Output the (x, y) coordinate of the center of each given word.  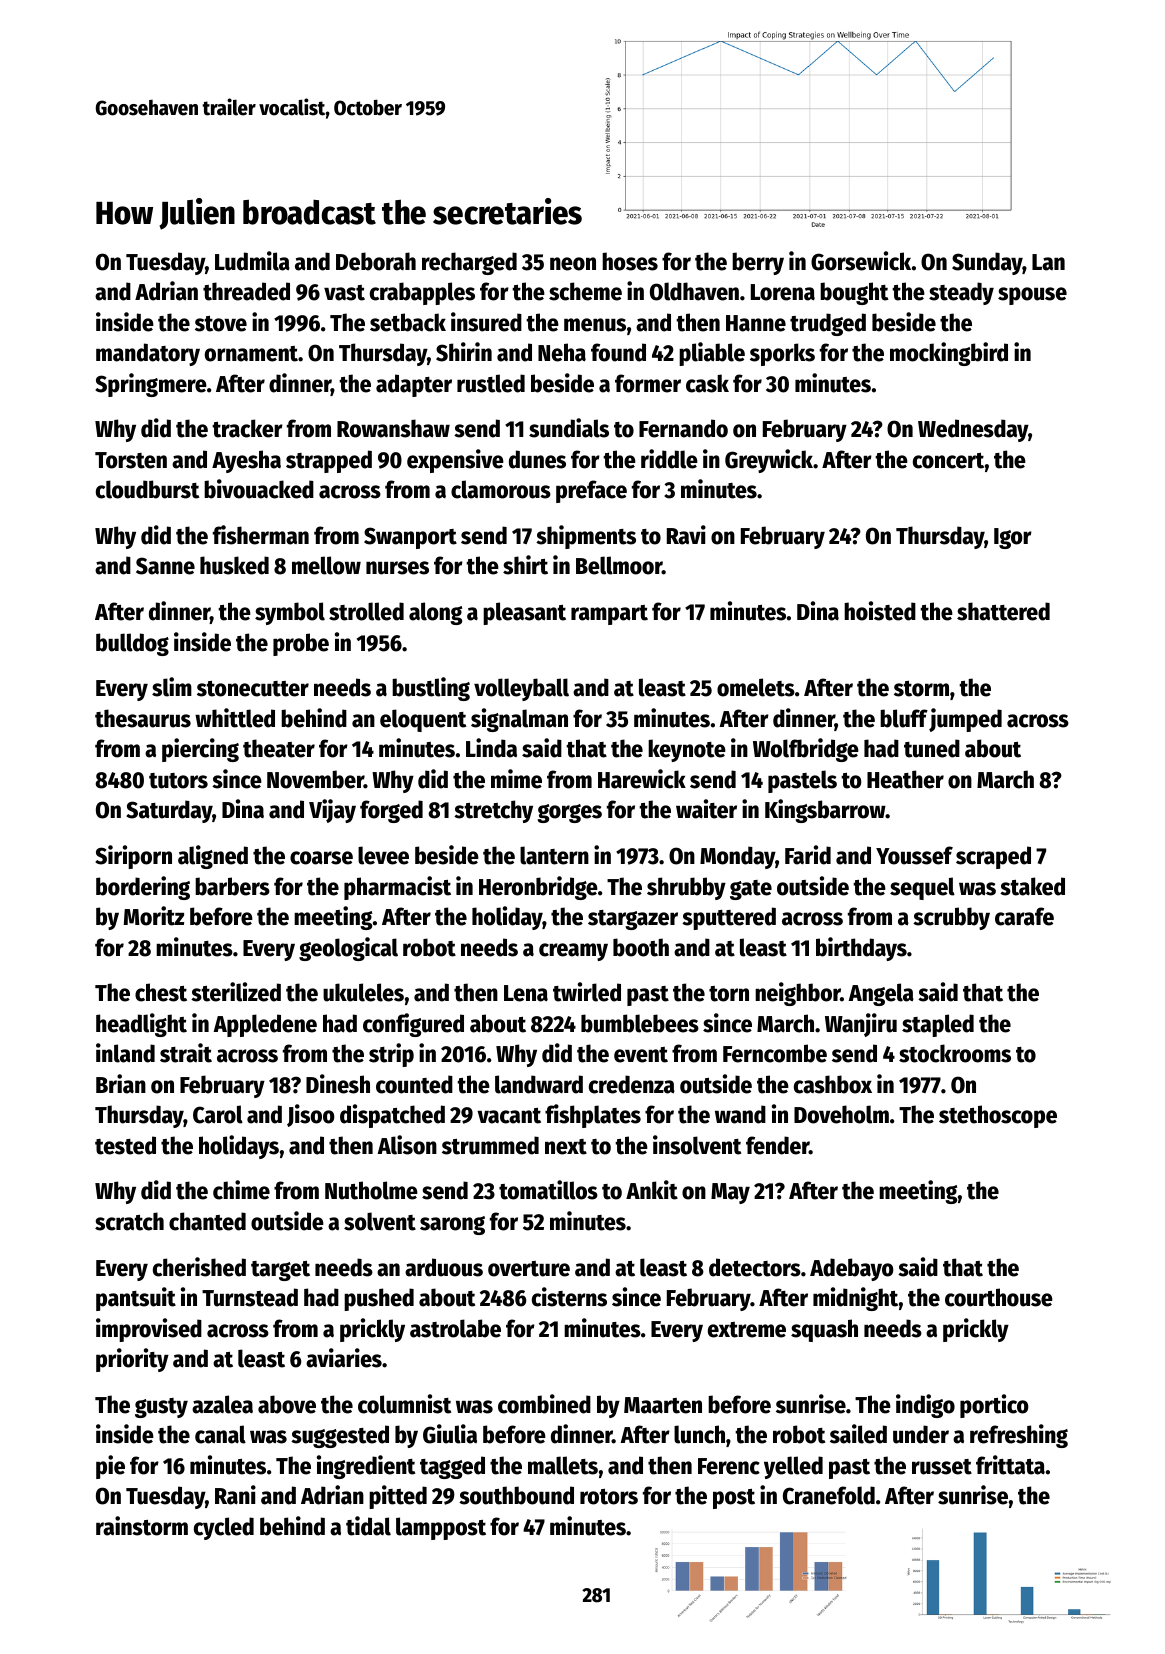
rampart (609, 615)
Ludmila (252, 261)
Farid (808, 855)
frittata (1010, 1465)
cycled (224, 1528)
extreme (747, 1330)
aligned (213, 857)
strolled (366, 611)
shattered (1003, 611)
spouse (1032, 296)
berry (758, 263)
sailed (858, 1434)
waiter (706, 809)
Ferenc (729, 1466)
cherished (199, 1267)
